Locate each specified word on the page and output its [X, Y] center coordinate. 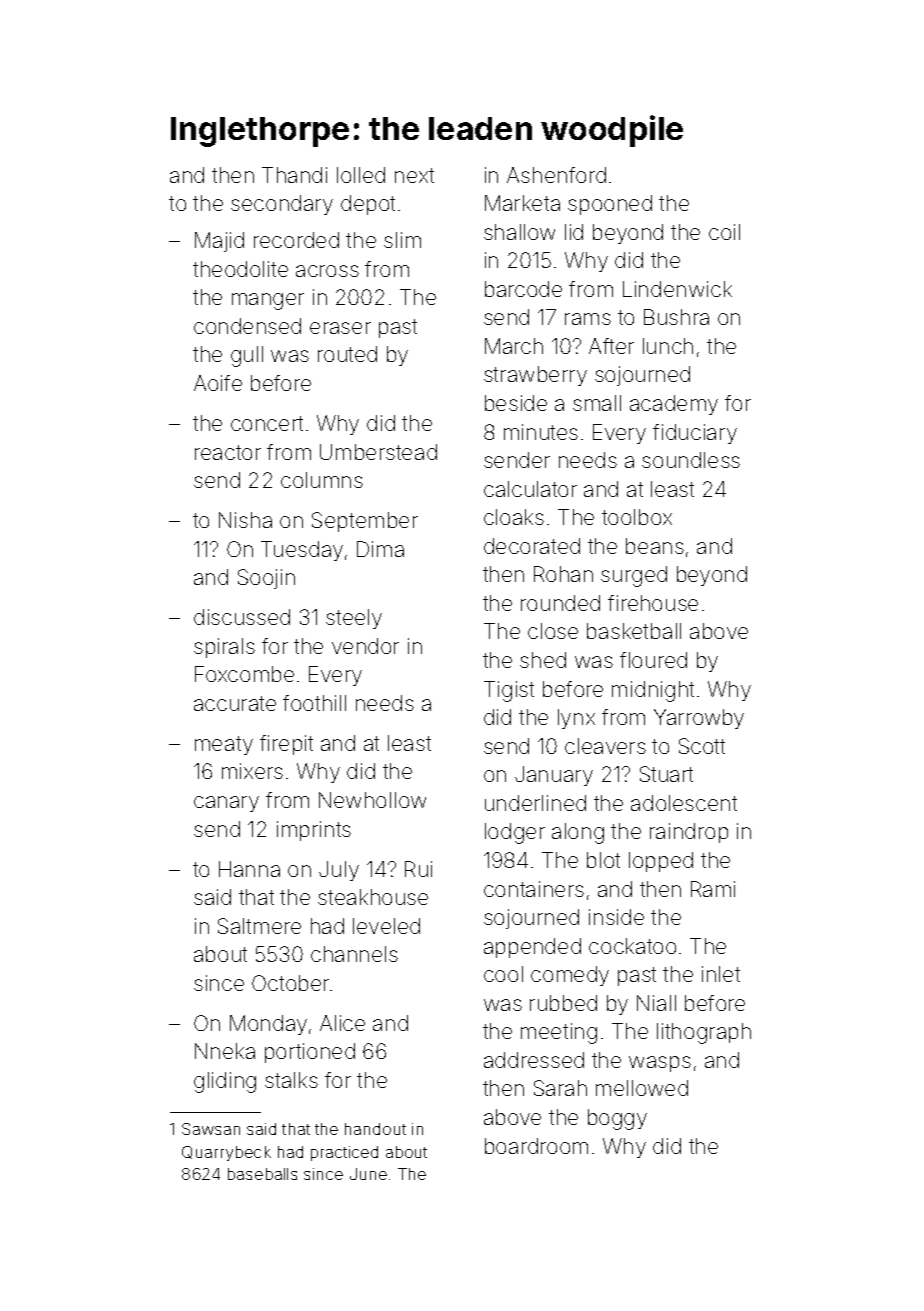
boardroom [536, 1146]
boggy [617, 1119]
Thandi [294, 175]
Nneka [225, 1051]
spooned [610, 205]
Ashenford [556, 175]
